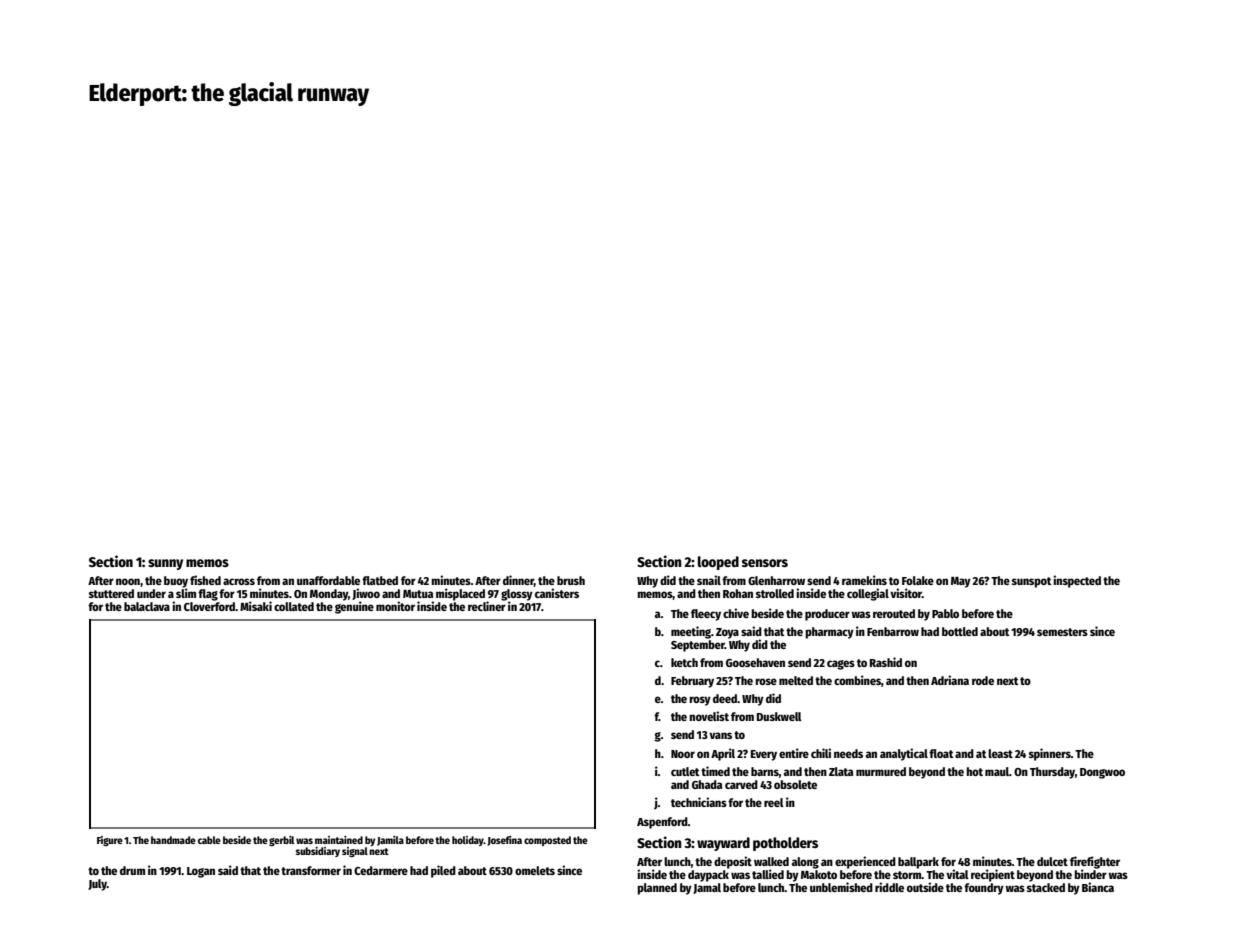  What do you see at coordinates (318, 852) in the screenshot?
I see `subsidiary` at bounding box center [318, 852].
